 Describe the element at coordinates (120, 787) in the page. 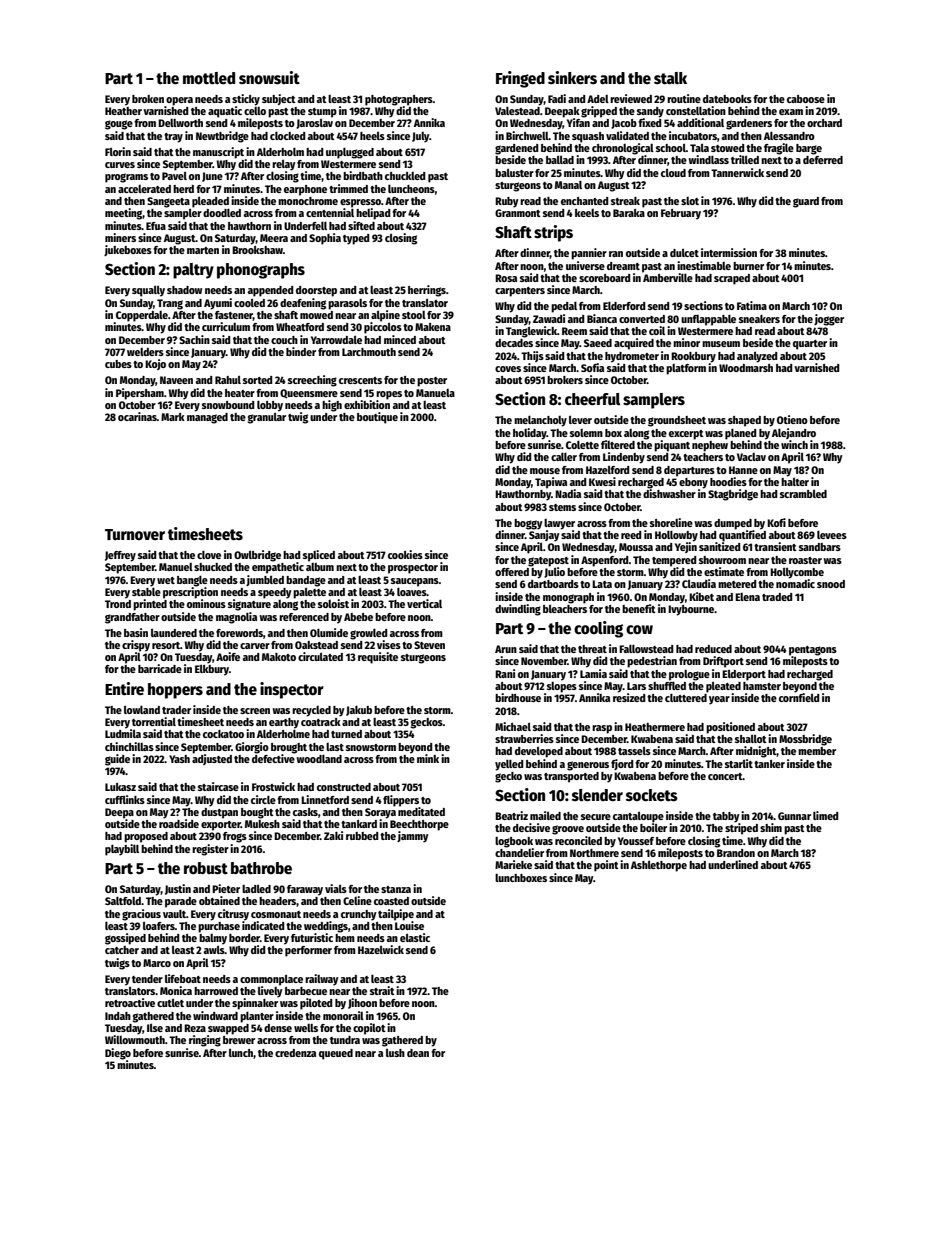

I see `Lukasz` at that location.
